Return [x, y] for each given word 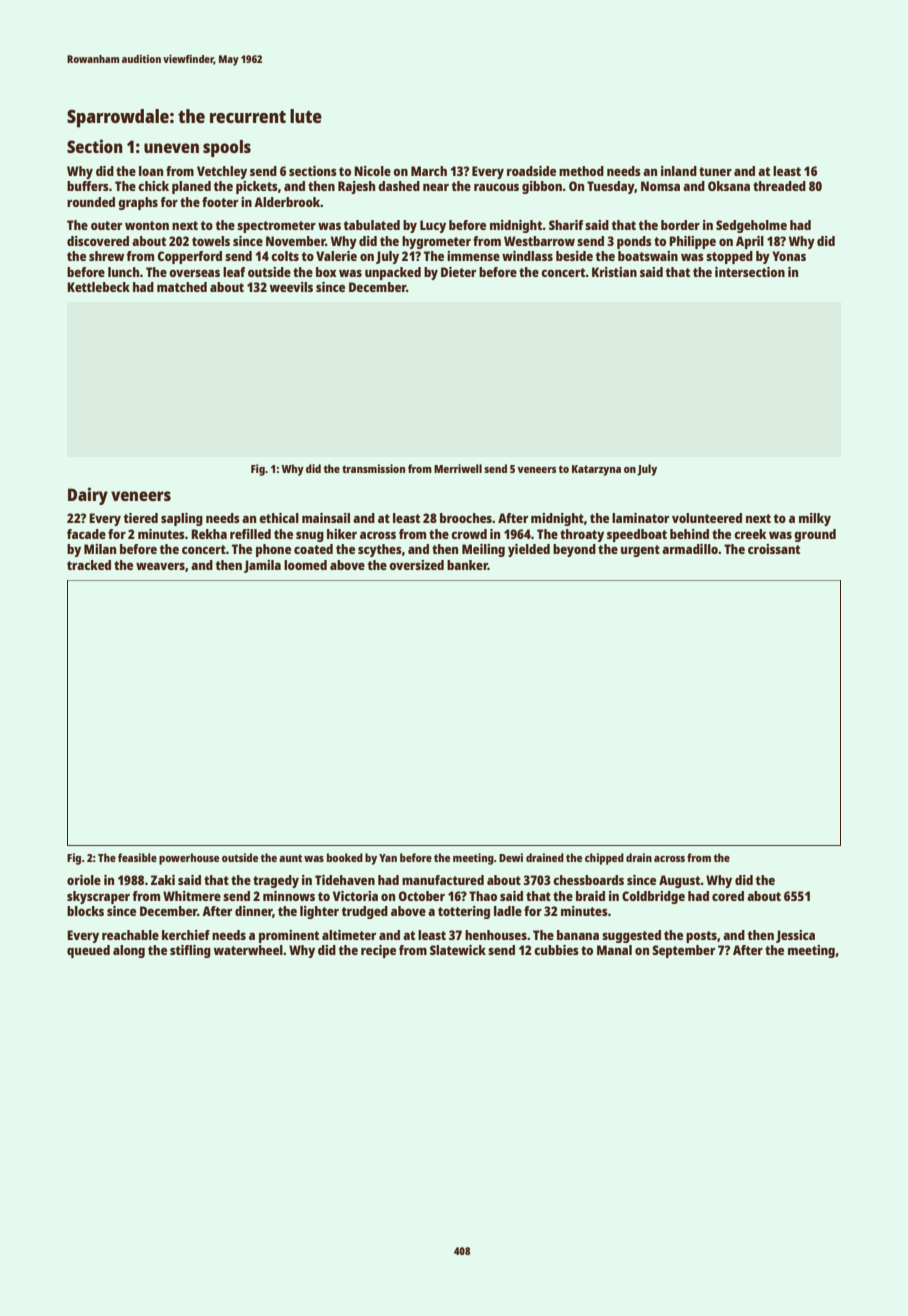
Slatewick [458, 950]
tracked [89, 565]
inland [679, 171]
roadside [531, 171]
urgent [640, 551]
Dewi [511, 857]
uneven [171, 148]
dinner [254, 912]
